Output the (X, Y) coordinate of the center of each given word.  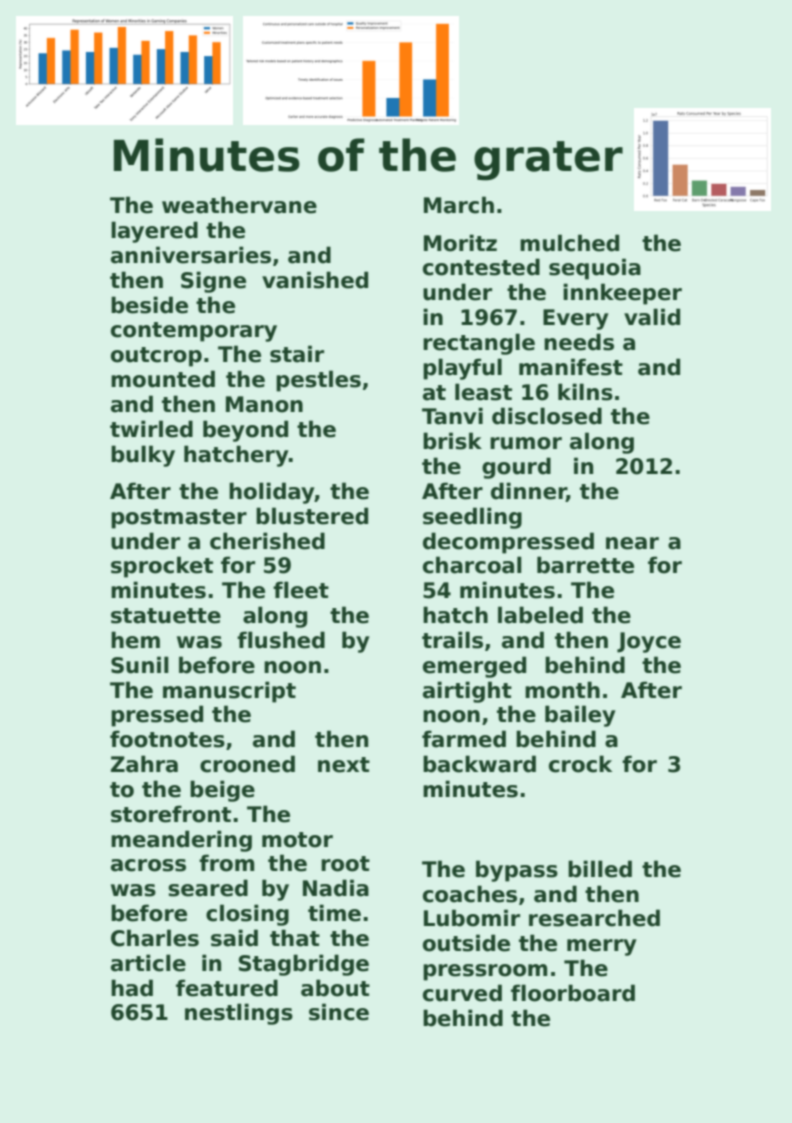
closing (247, 915)
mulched (569, 243)
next (344, 765)
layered (154, 232)
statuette (166, 616)
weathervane (239, 205)
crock (580, 764)
